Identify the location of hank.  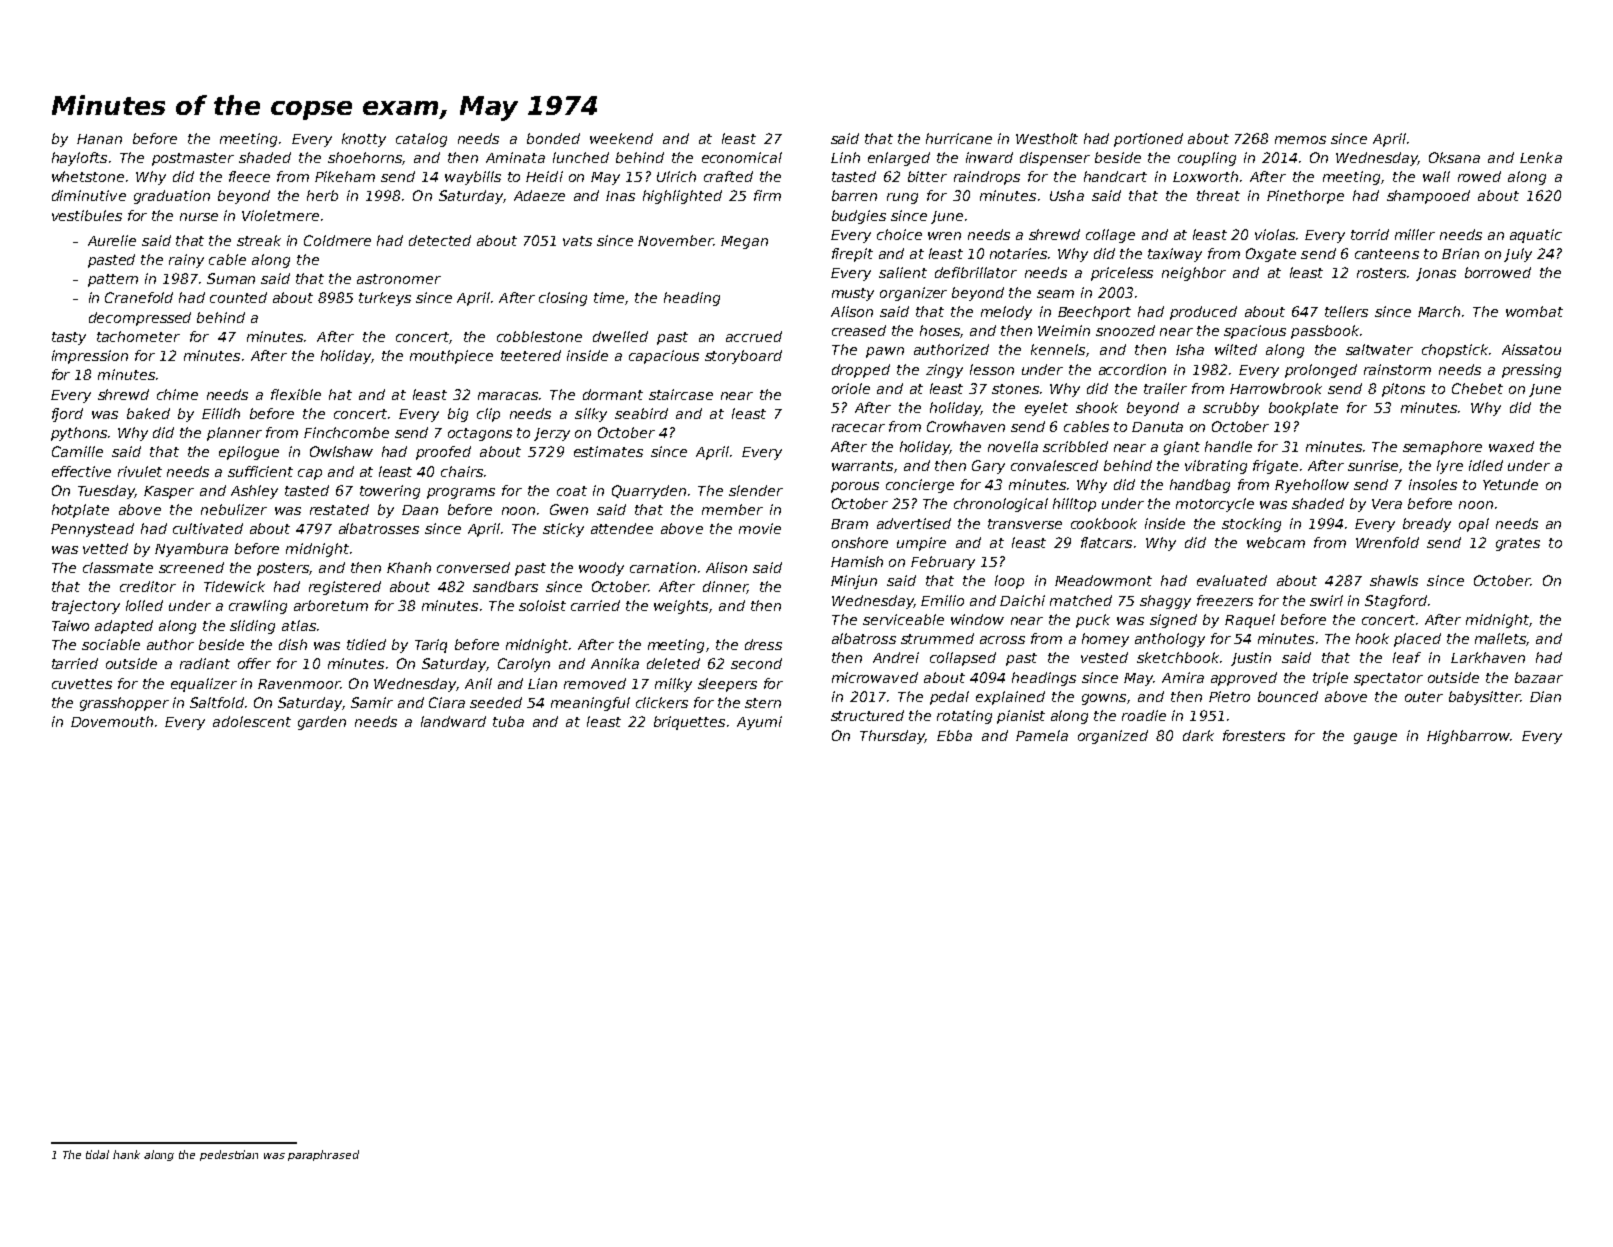
(126, 1154).
